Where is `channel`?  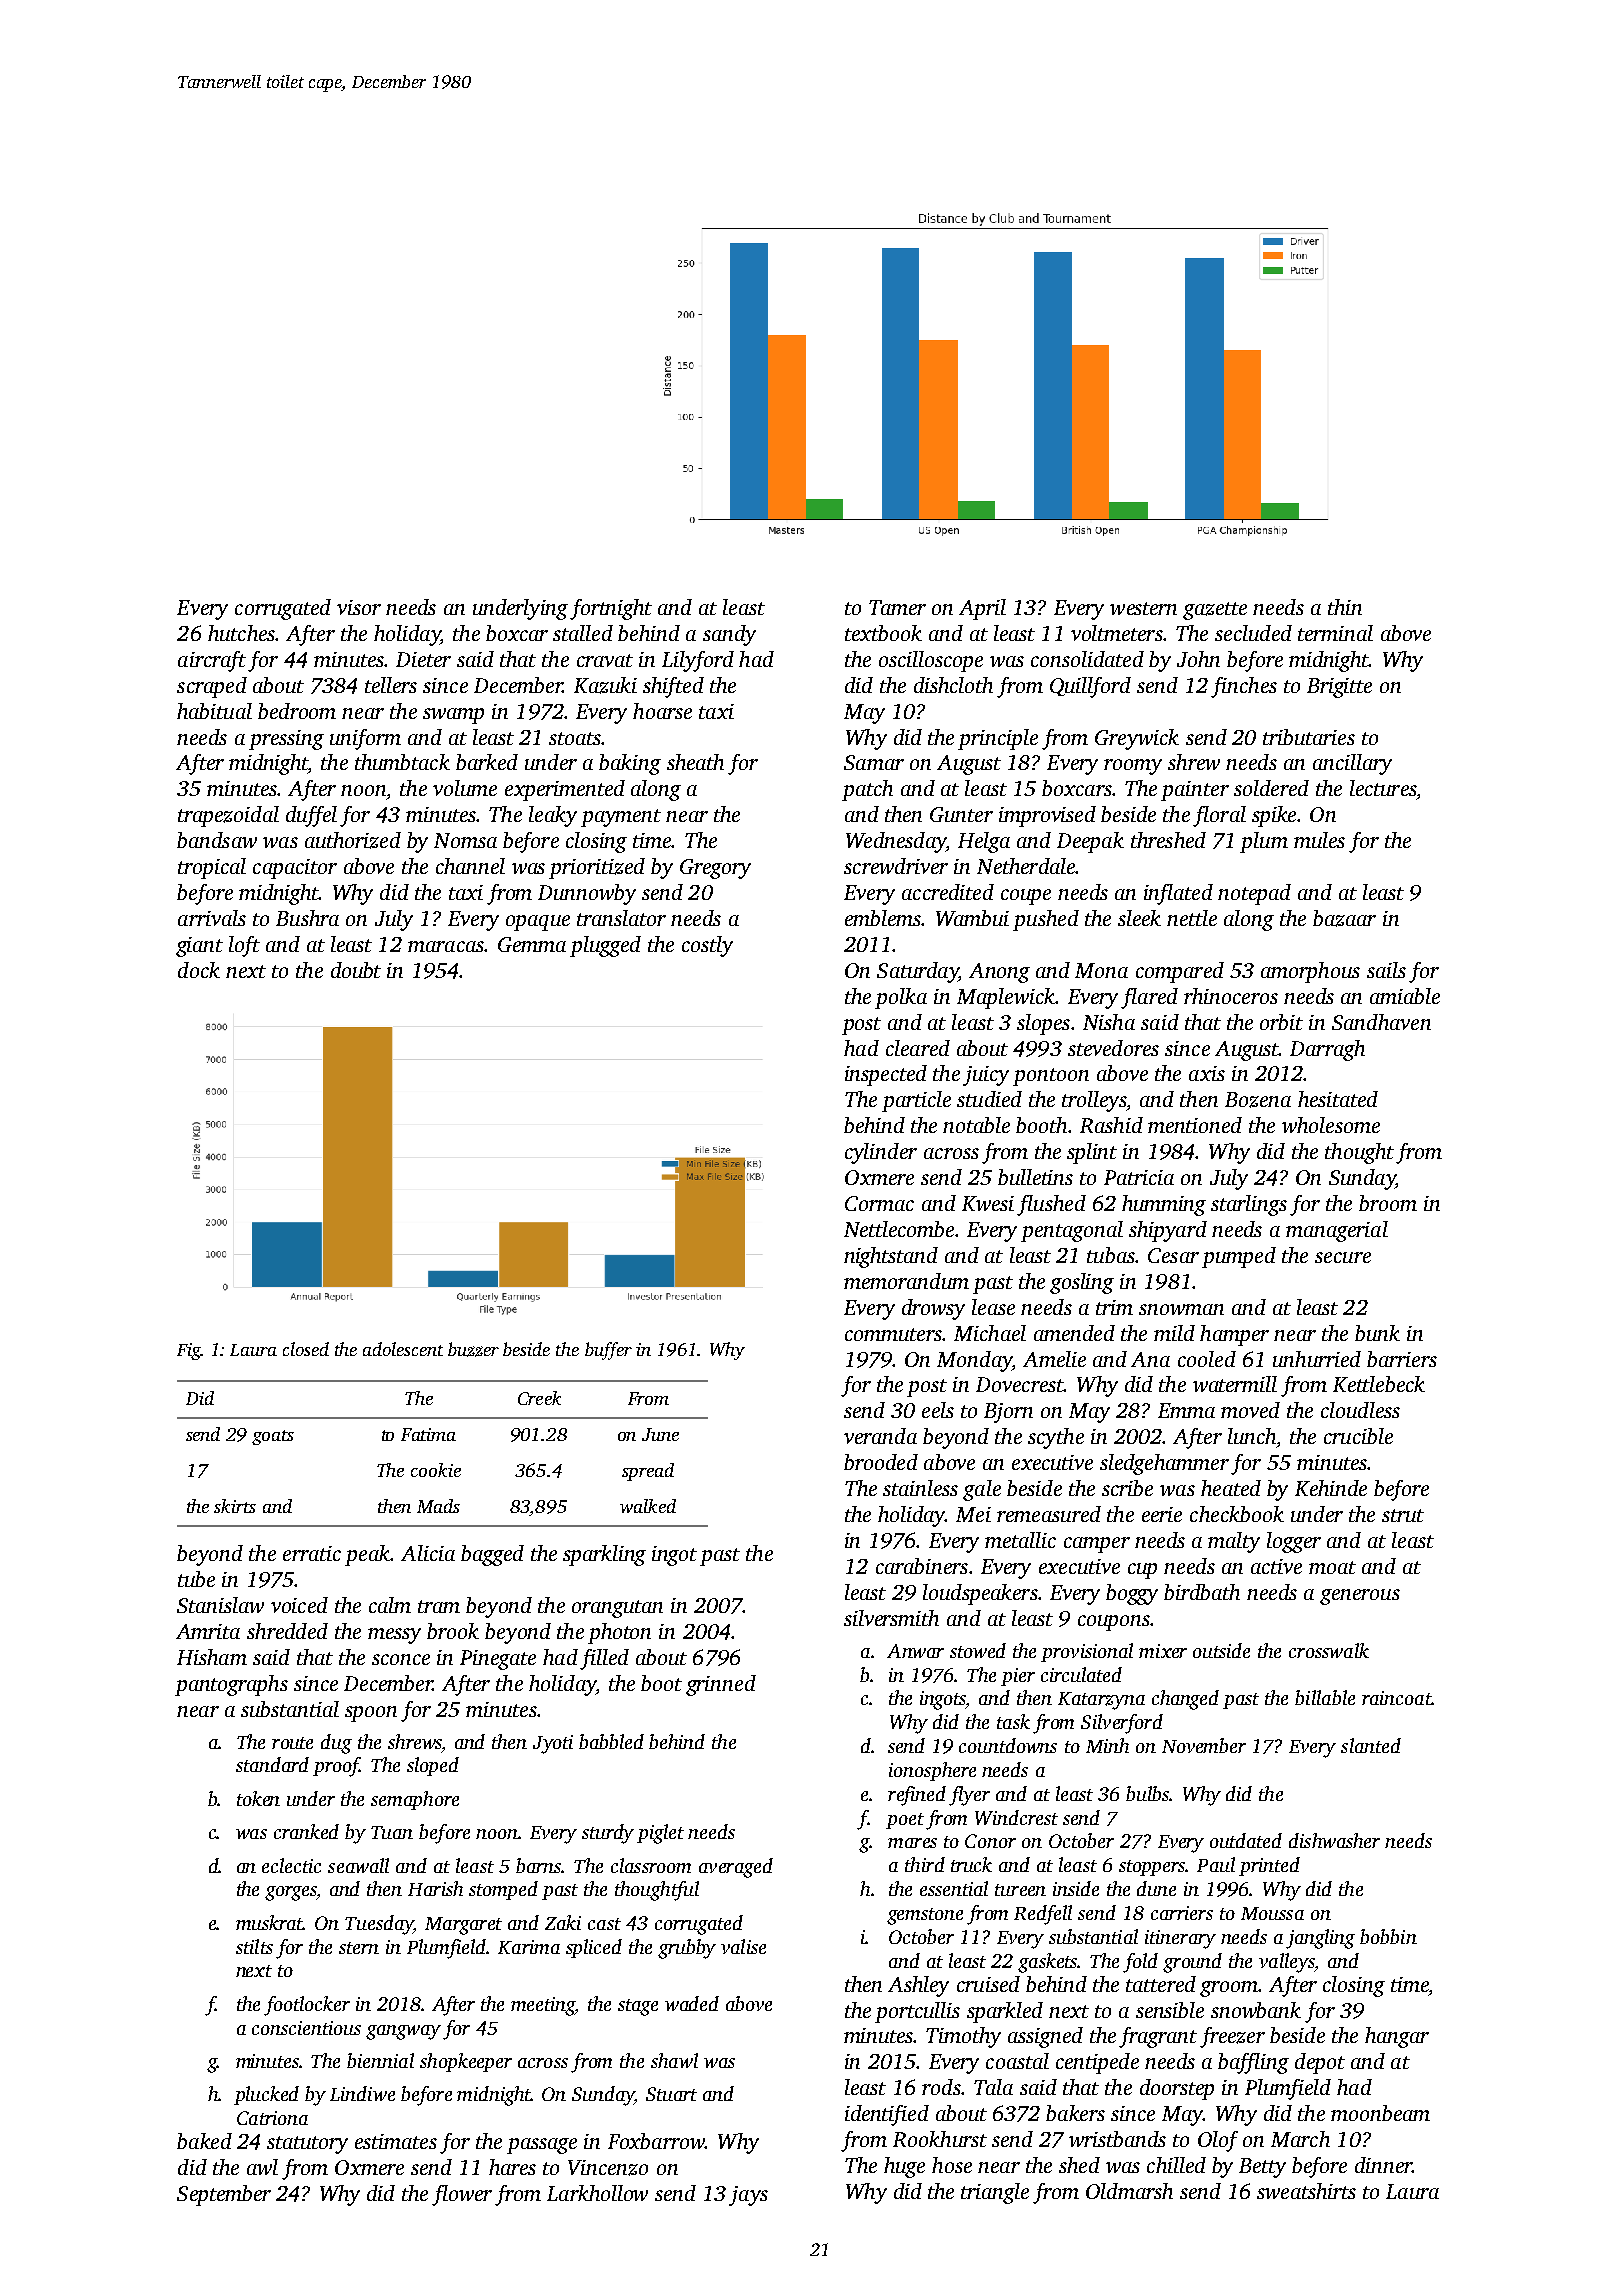
channel is located at coordinates (470, 866).
